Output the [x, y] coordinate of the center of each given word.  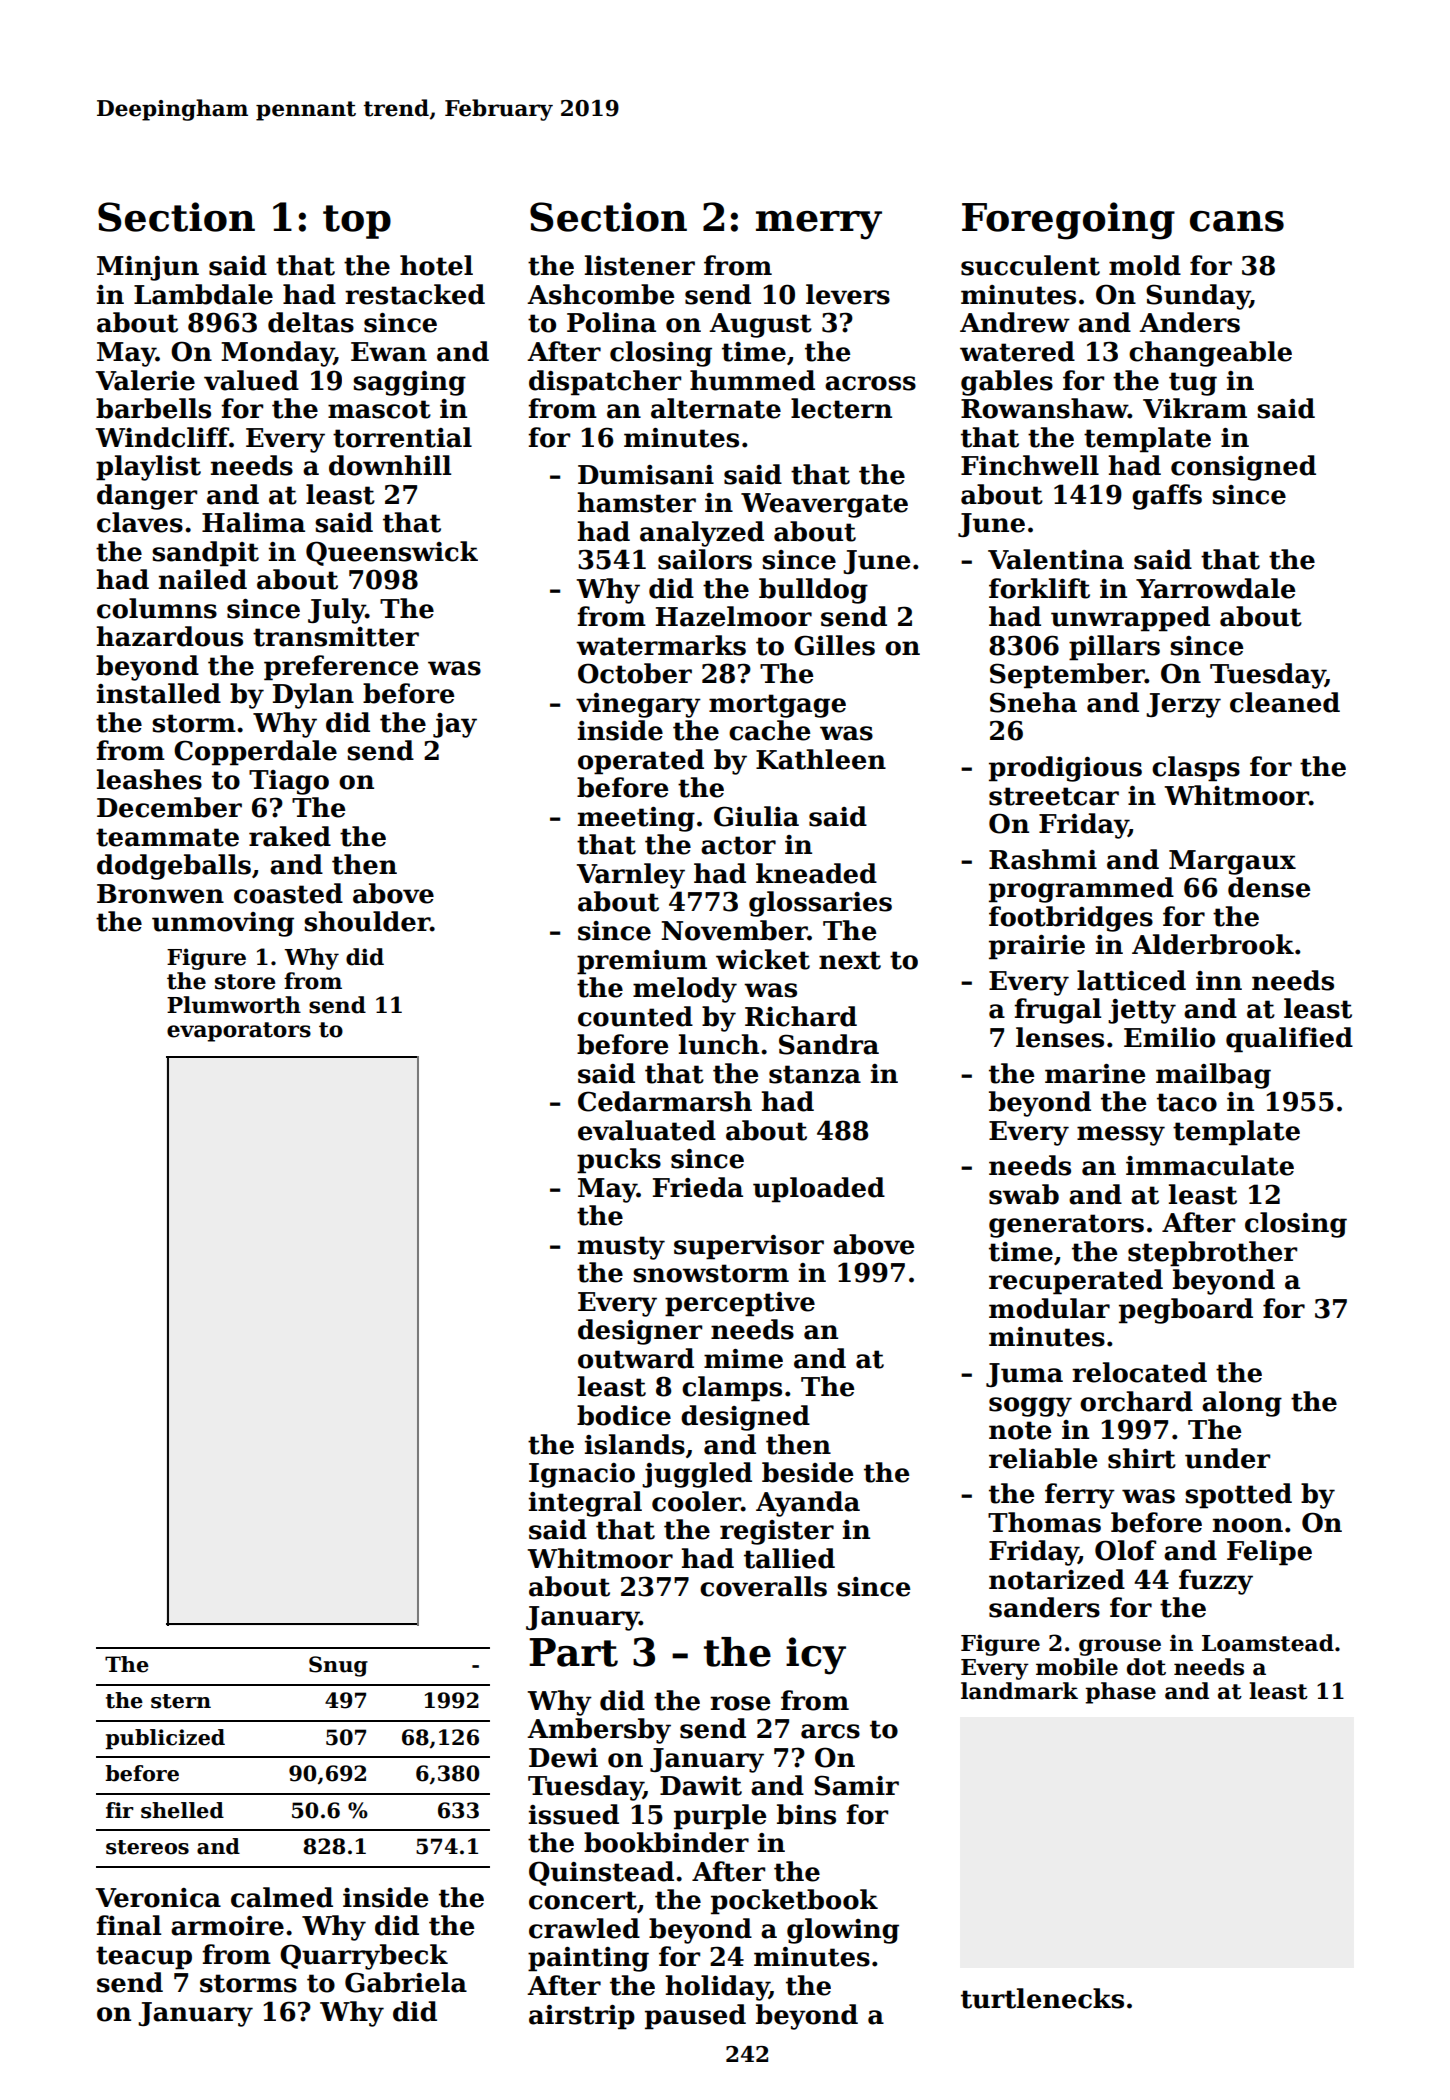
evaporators [239, 1032]
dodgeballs [174, 867]
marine [1095, 1074]
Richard [801, 1016]
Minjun [148, 268]
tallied [789, 1558]
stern [181, 1701]
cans [1237, 221]
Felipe [1269, 1553]
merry [819, 225]
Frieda [698, 1187]
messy [1121, 1136]
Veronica [158, 1898]
